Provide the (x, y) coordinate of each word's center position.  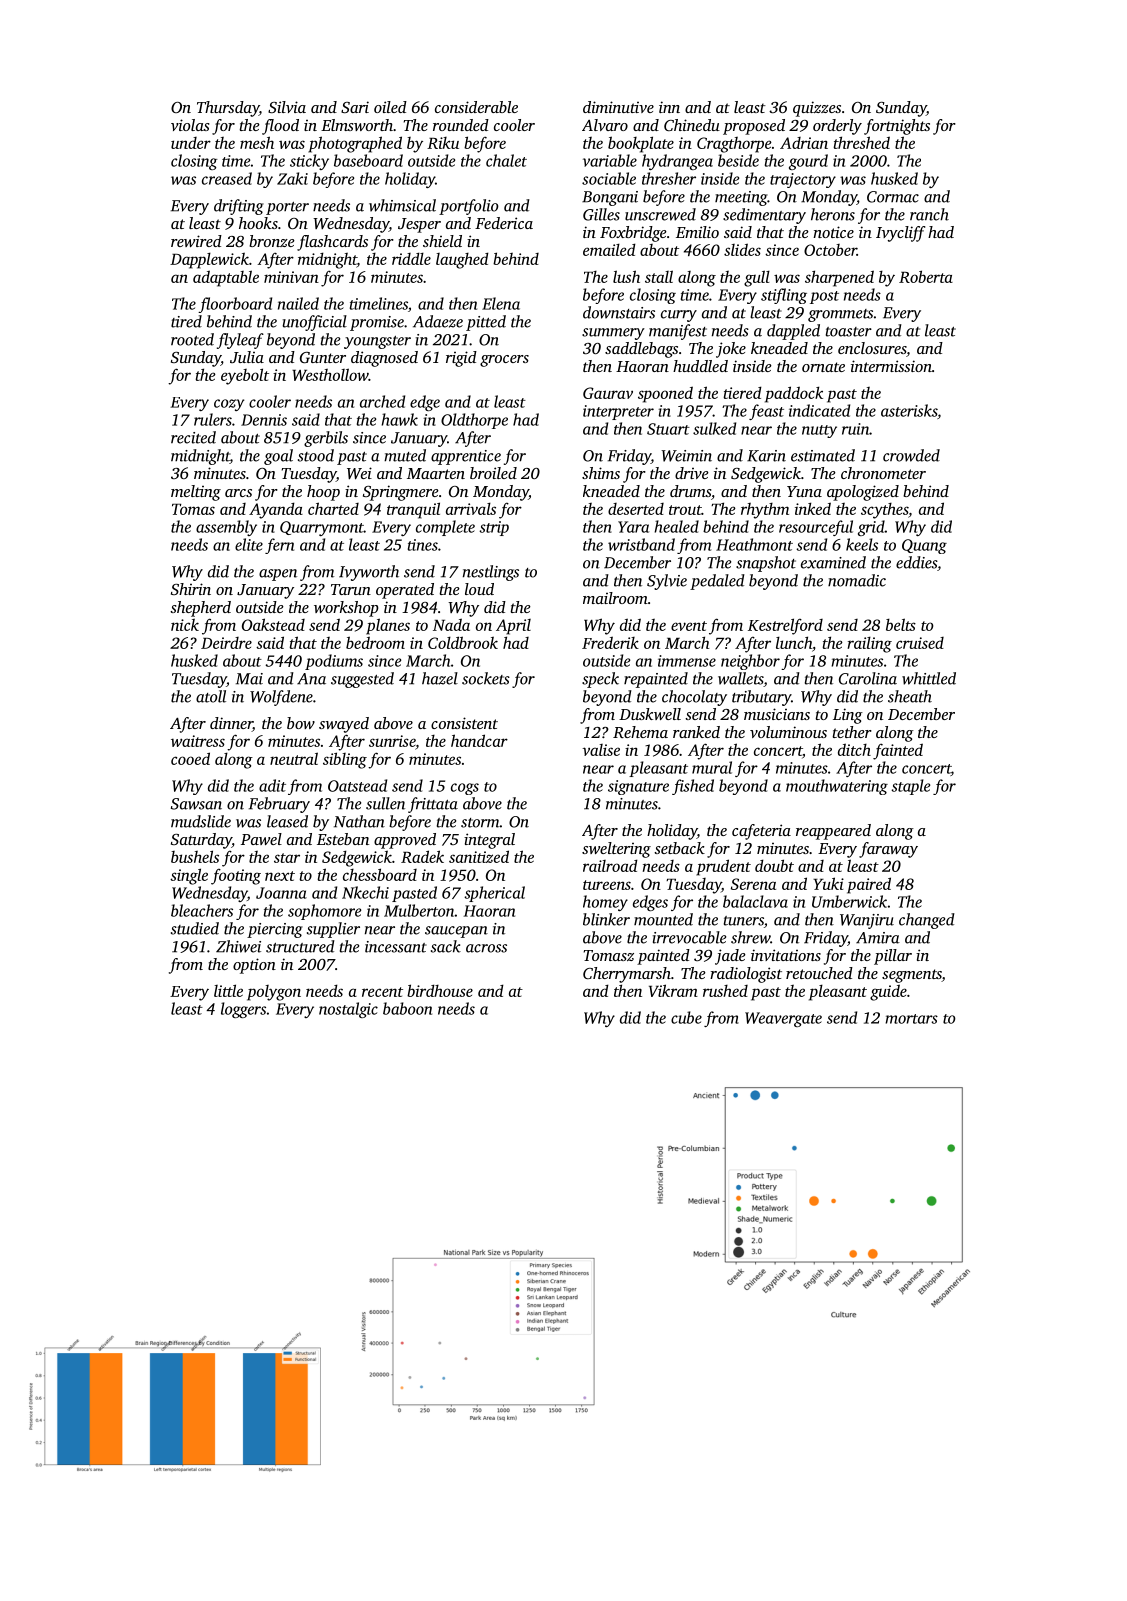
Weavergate (783, 1019)
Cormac (893, 197)
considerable (476, 107)
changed (927, 921)
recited (193, 437)
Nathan (359, 821)
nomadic (857, 580)
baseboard (368, 160)
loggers (243, 1010)
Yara (633, 527)
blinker (606, 919)
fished (693, 787)
